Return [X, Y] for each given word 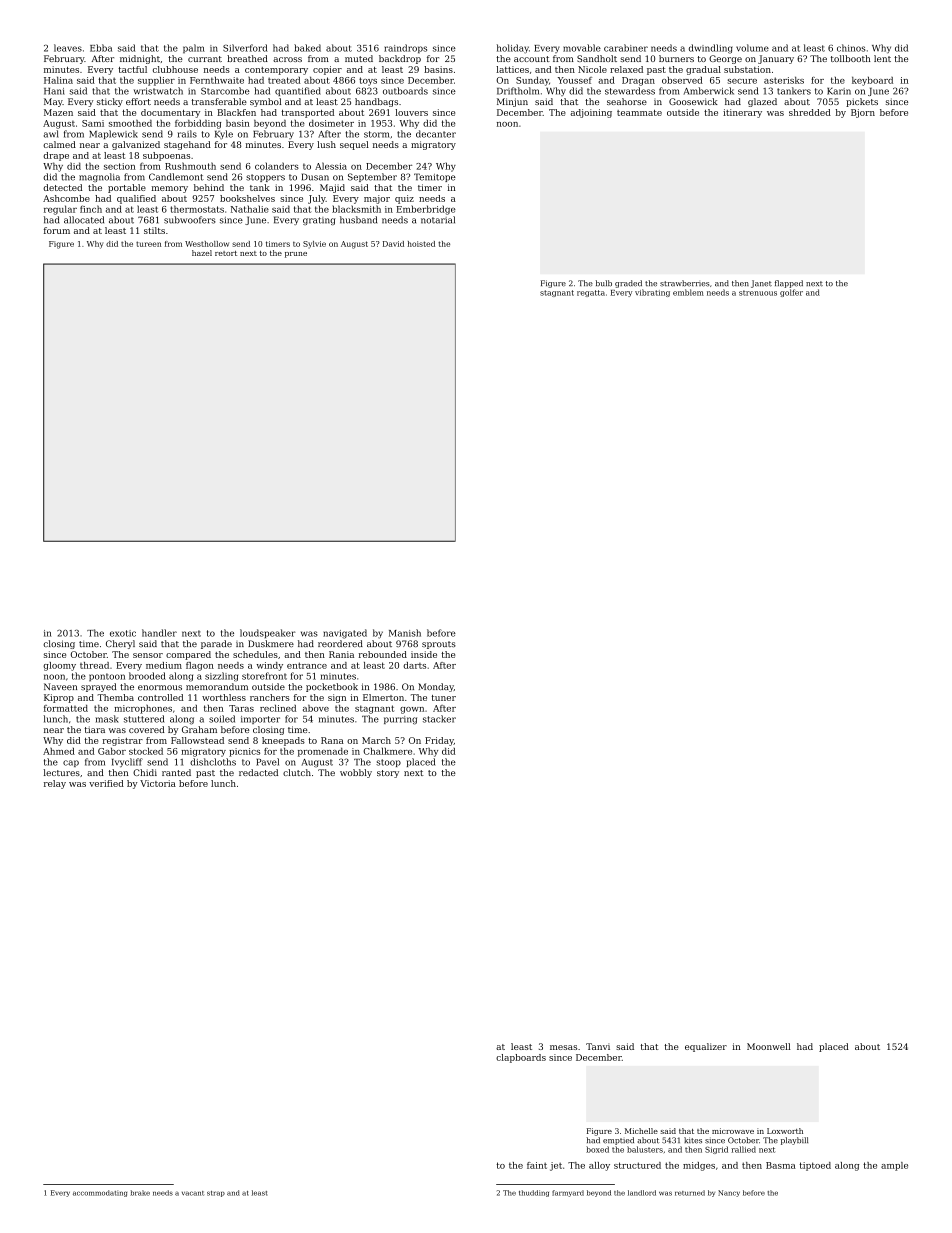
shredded [810, 112]
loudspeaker [267, 633]
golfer [791, 293]
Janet [761, 284]
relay [55, 784]
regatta [591, 293]
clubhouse [175, 69]
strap [216, 1194]
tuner [444, 698]
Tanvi [598, 1046]
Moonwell [768, 1046]
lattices [512, 69]
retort [226, 253]
